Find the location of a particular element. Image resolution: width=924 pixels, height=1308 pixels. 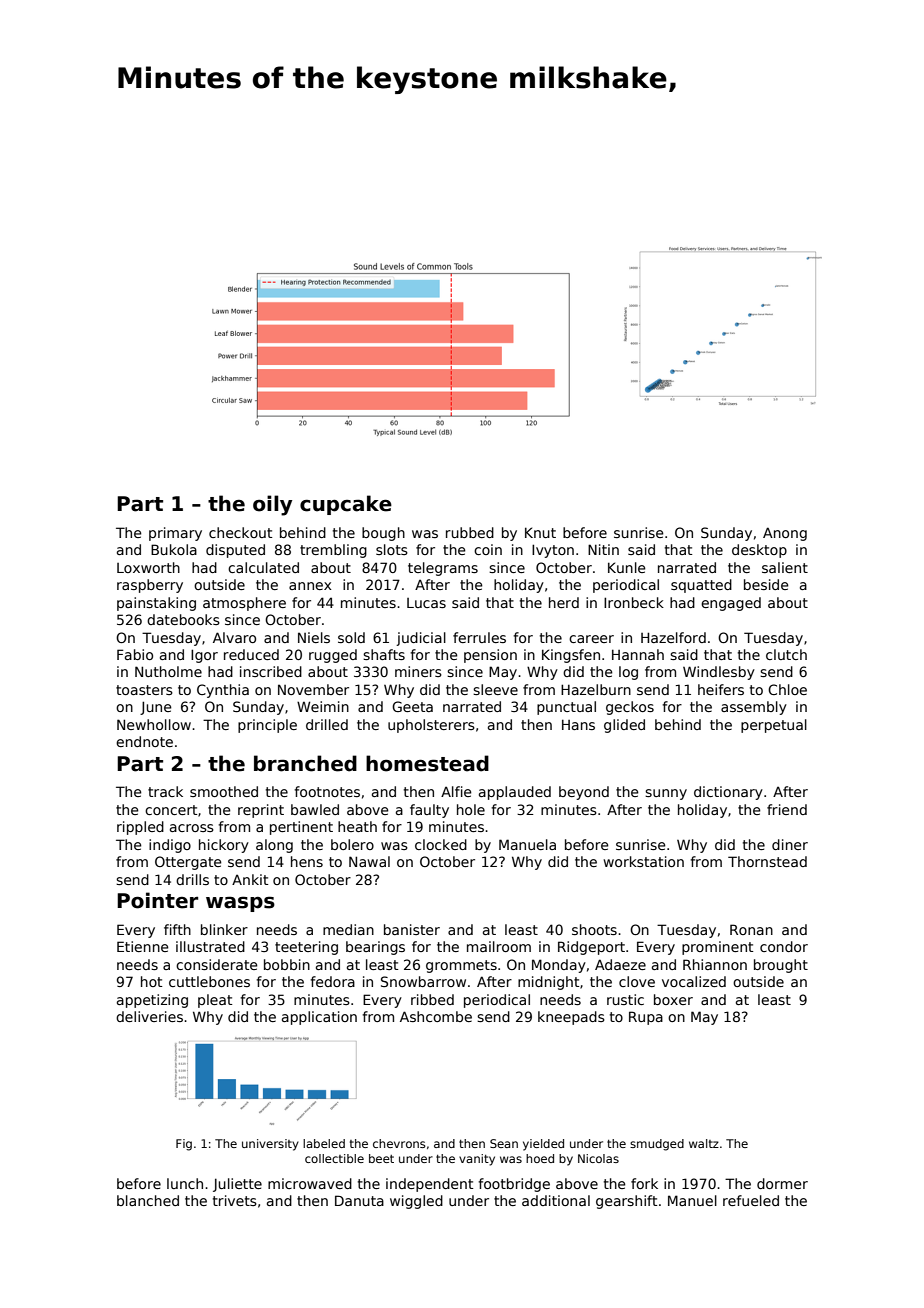

diner is located at coordinates (790, 844).
